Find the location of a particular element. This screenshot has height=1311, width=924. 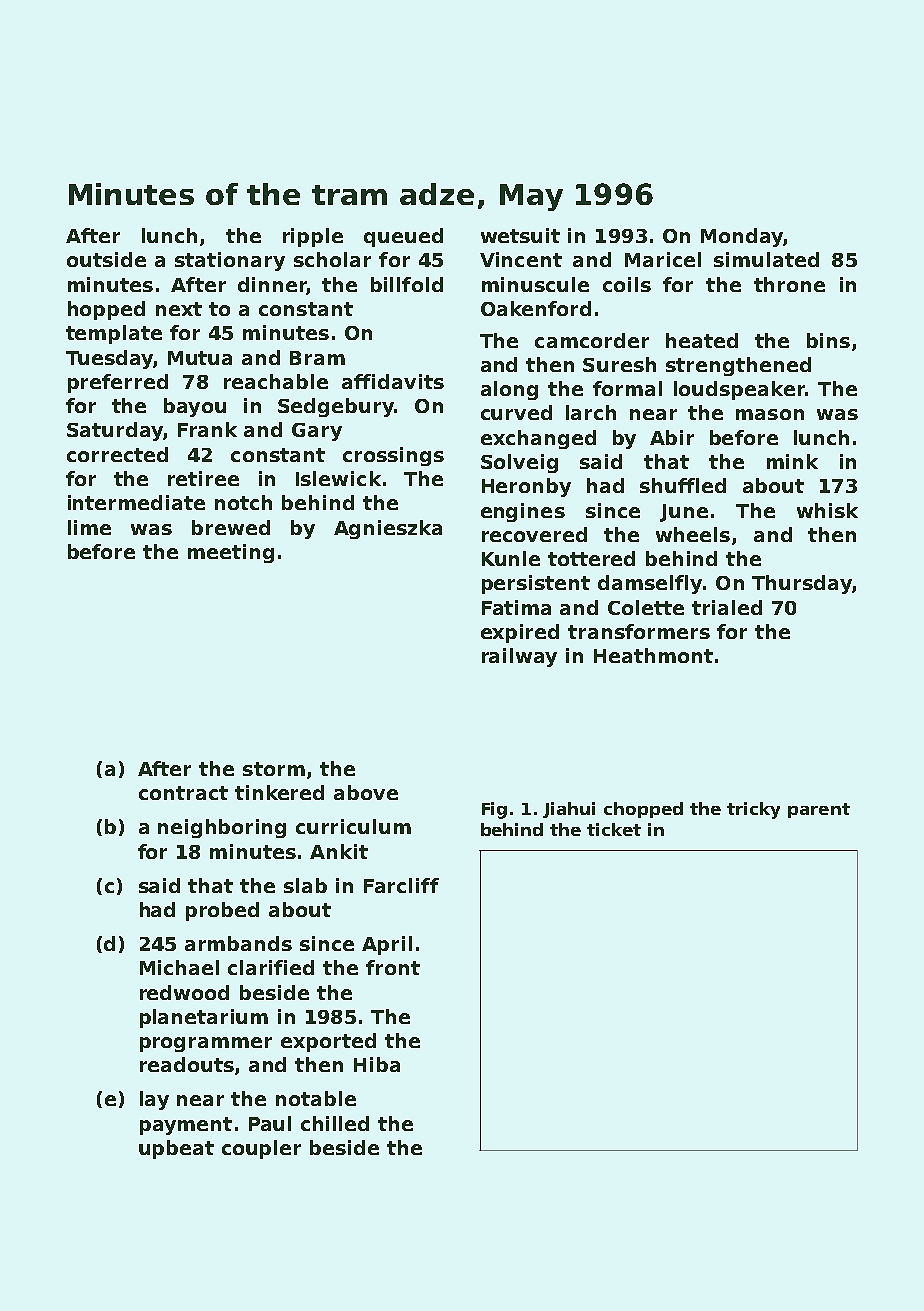

transformers is located at coordinates (639, 631).
